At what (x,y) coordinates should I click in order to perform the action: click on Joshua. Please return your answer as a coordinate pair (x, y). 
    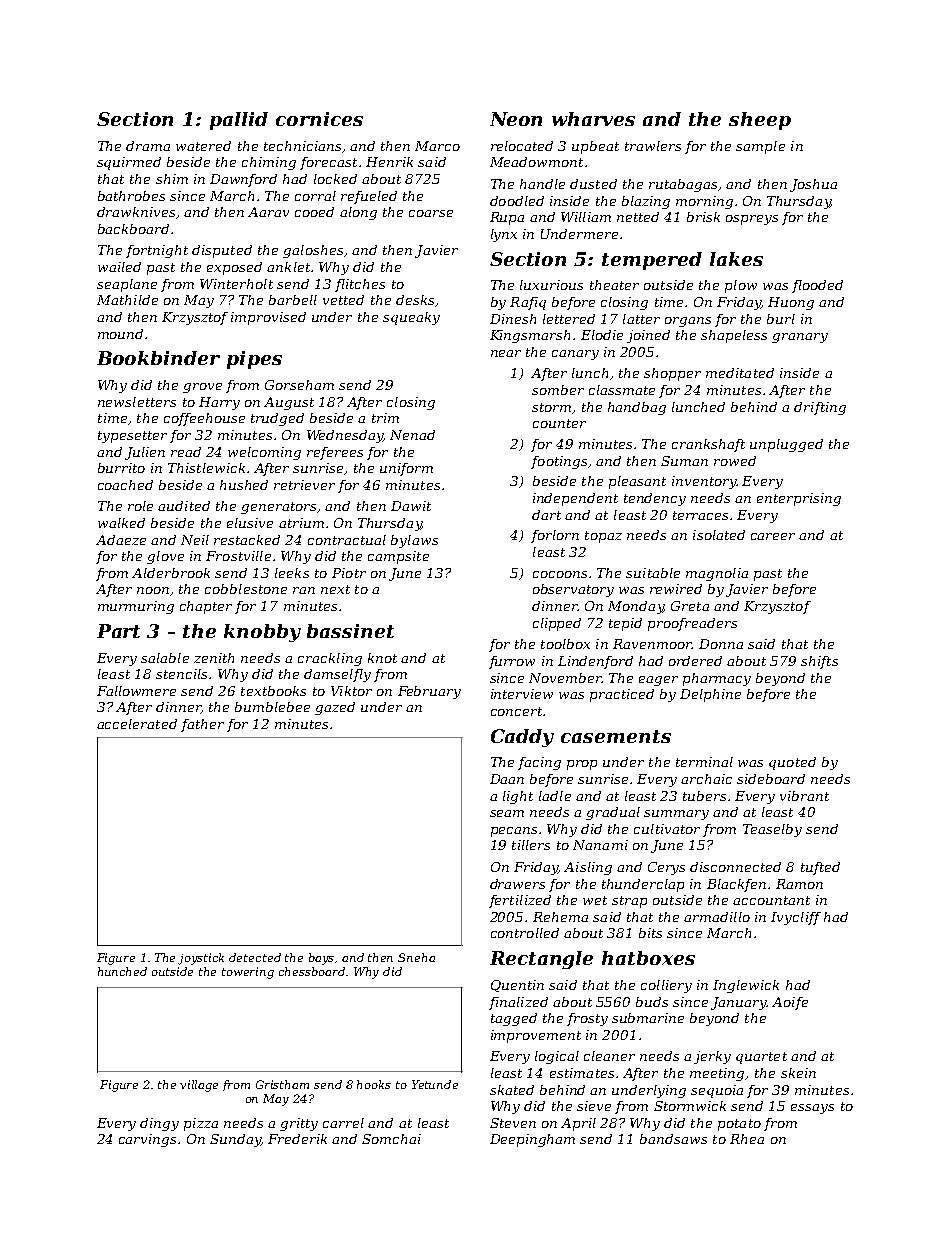
    Looking at the image, I should click on (813, 185).
